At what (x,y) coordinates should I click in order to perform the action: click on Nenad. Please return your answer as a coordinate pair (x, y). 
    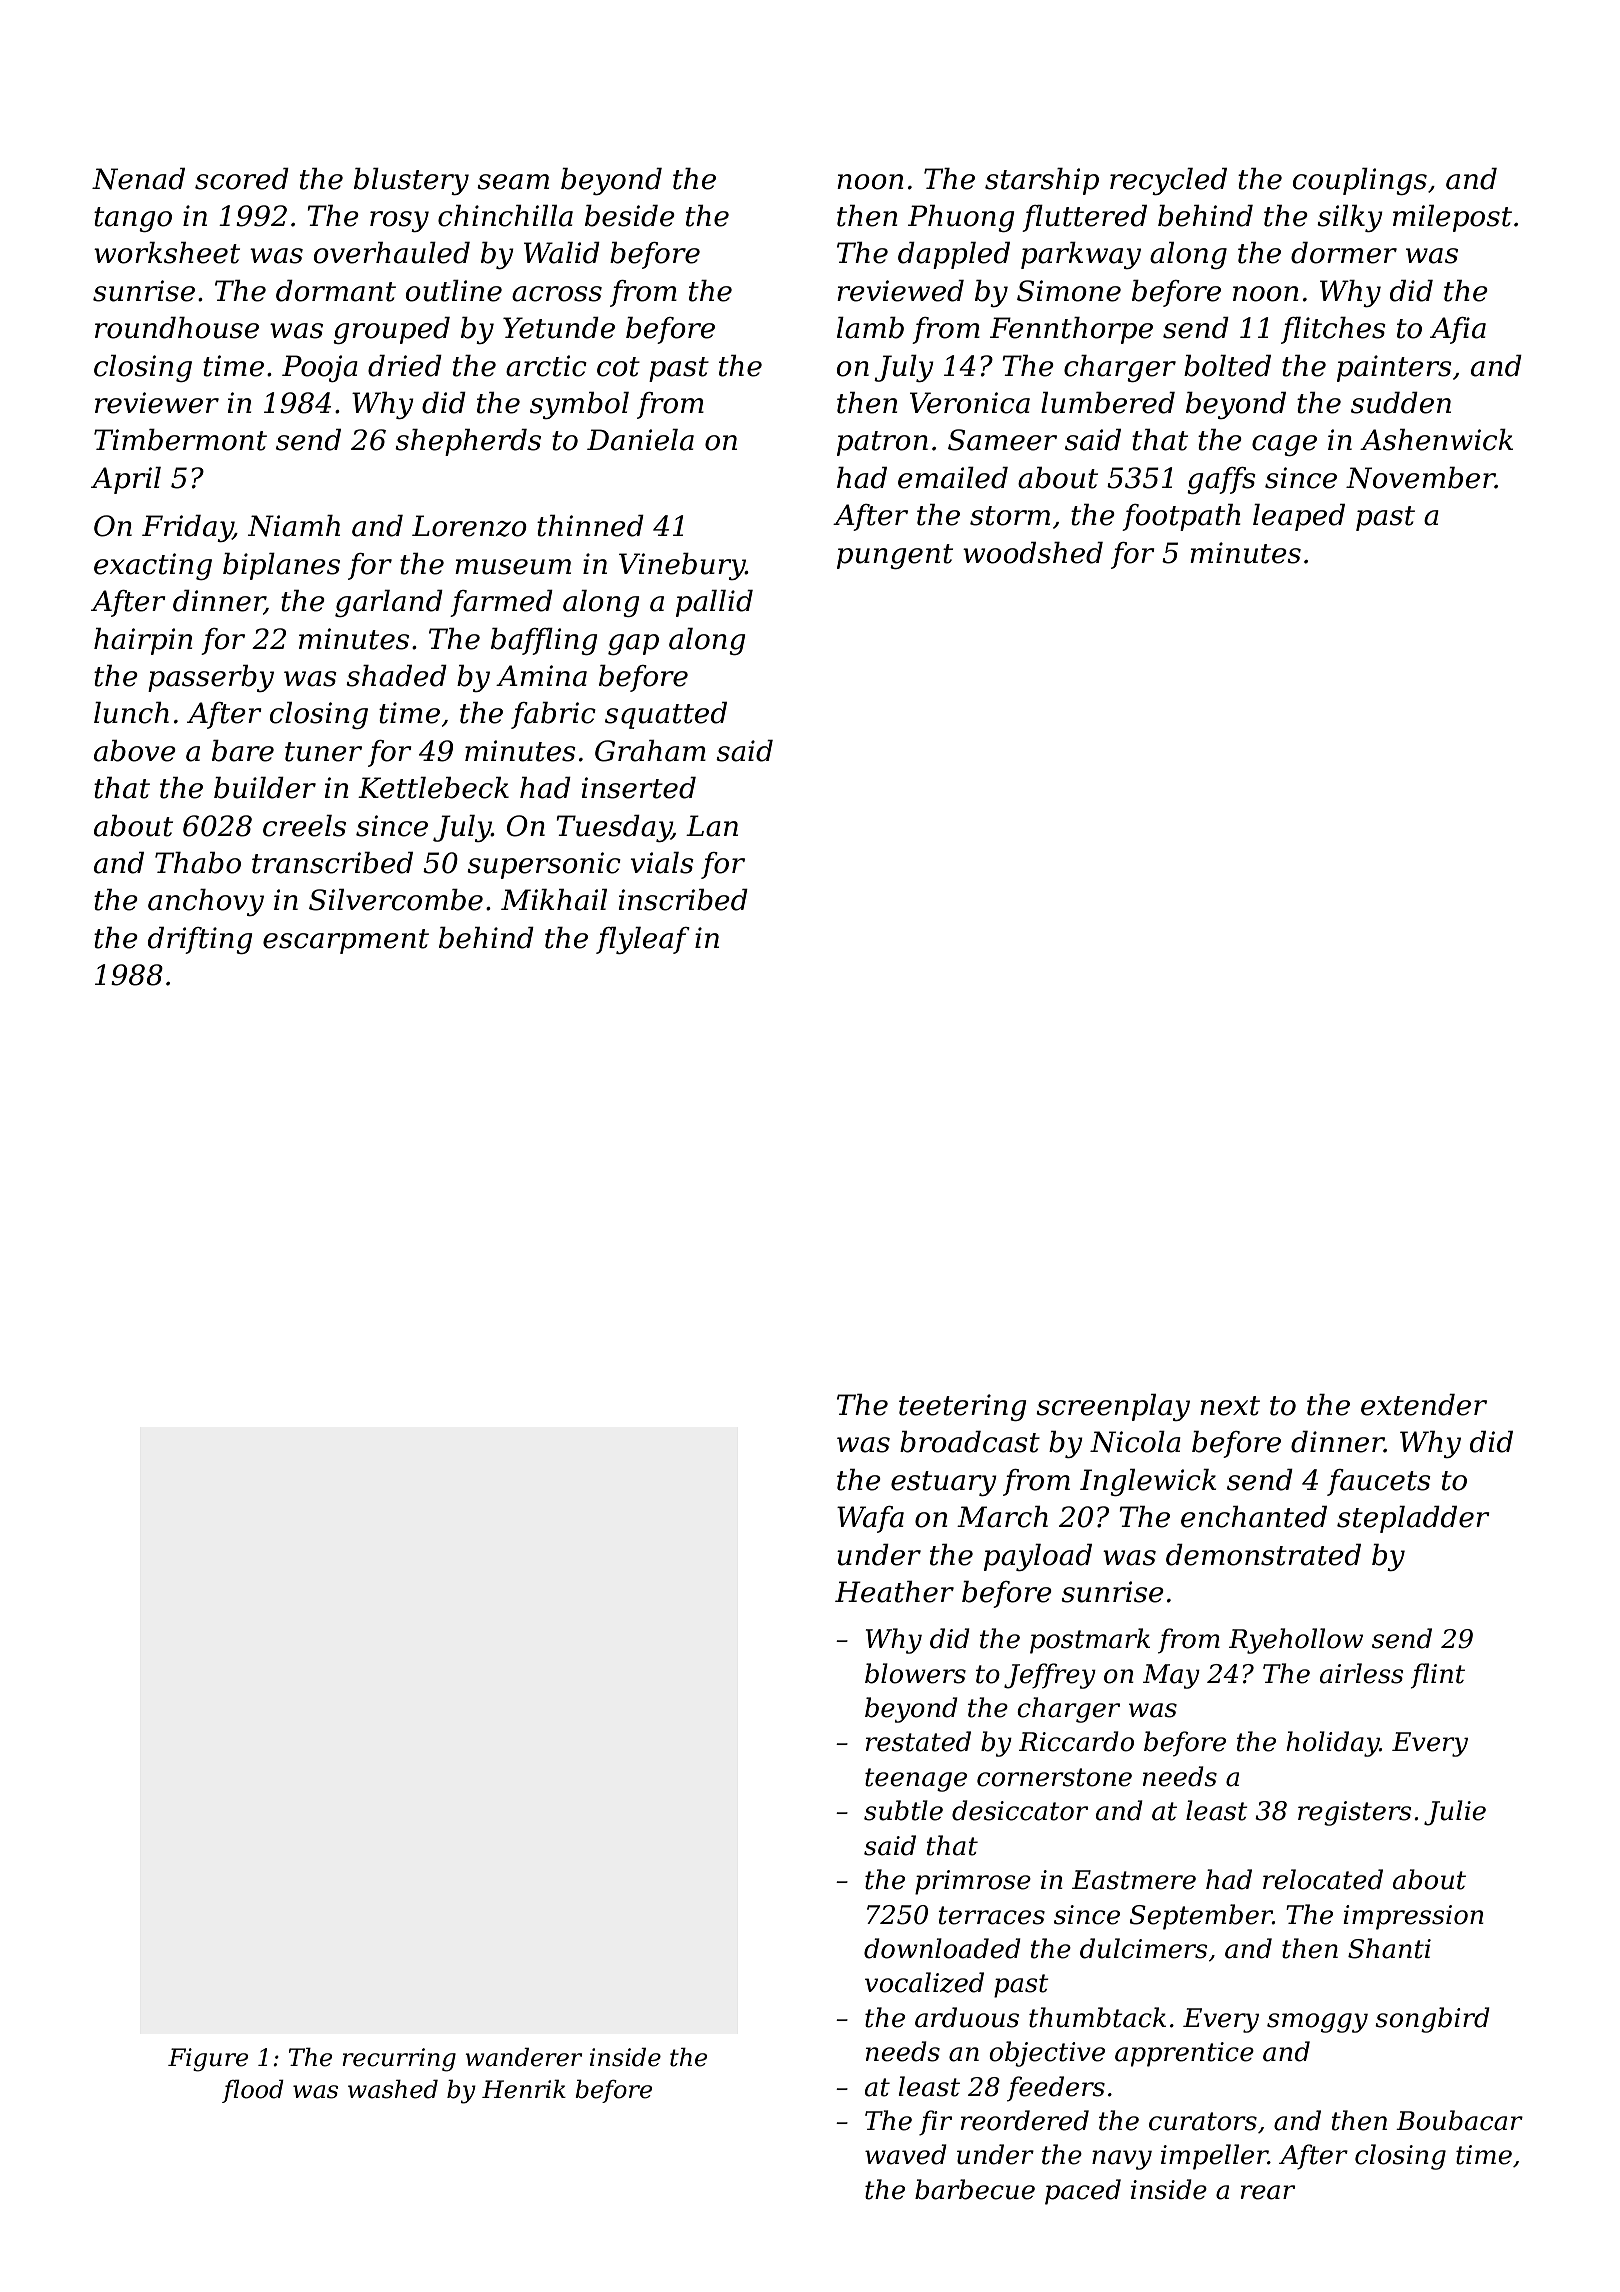
    Looking at the image, I should click on (138, 179).
